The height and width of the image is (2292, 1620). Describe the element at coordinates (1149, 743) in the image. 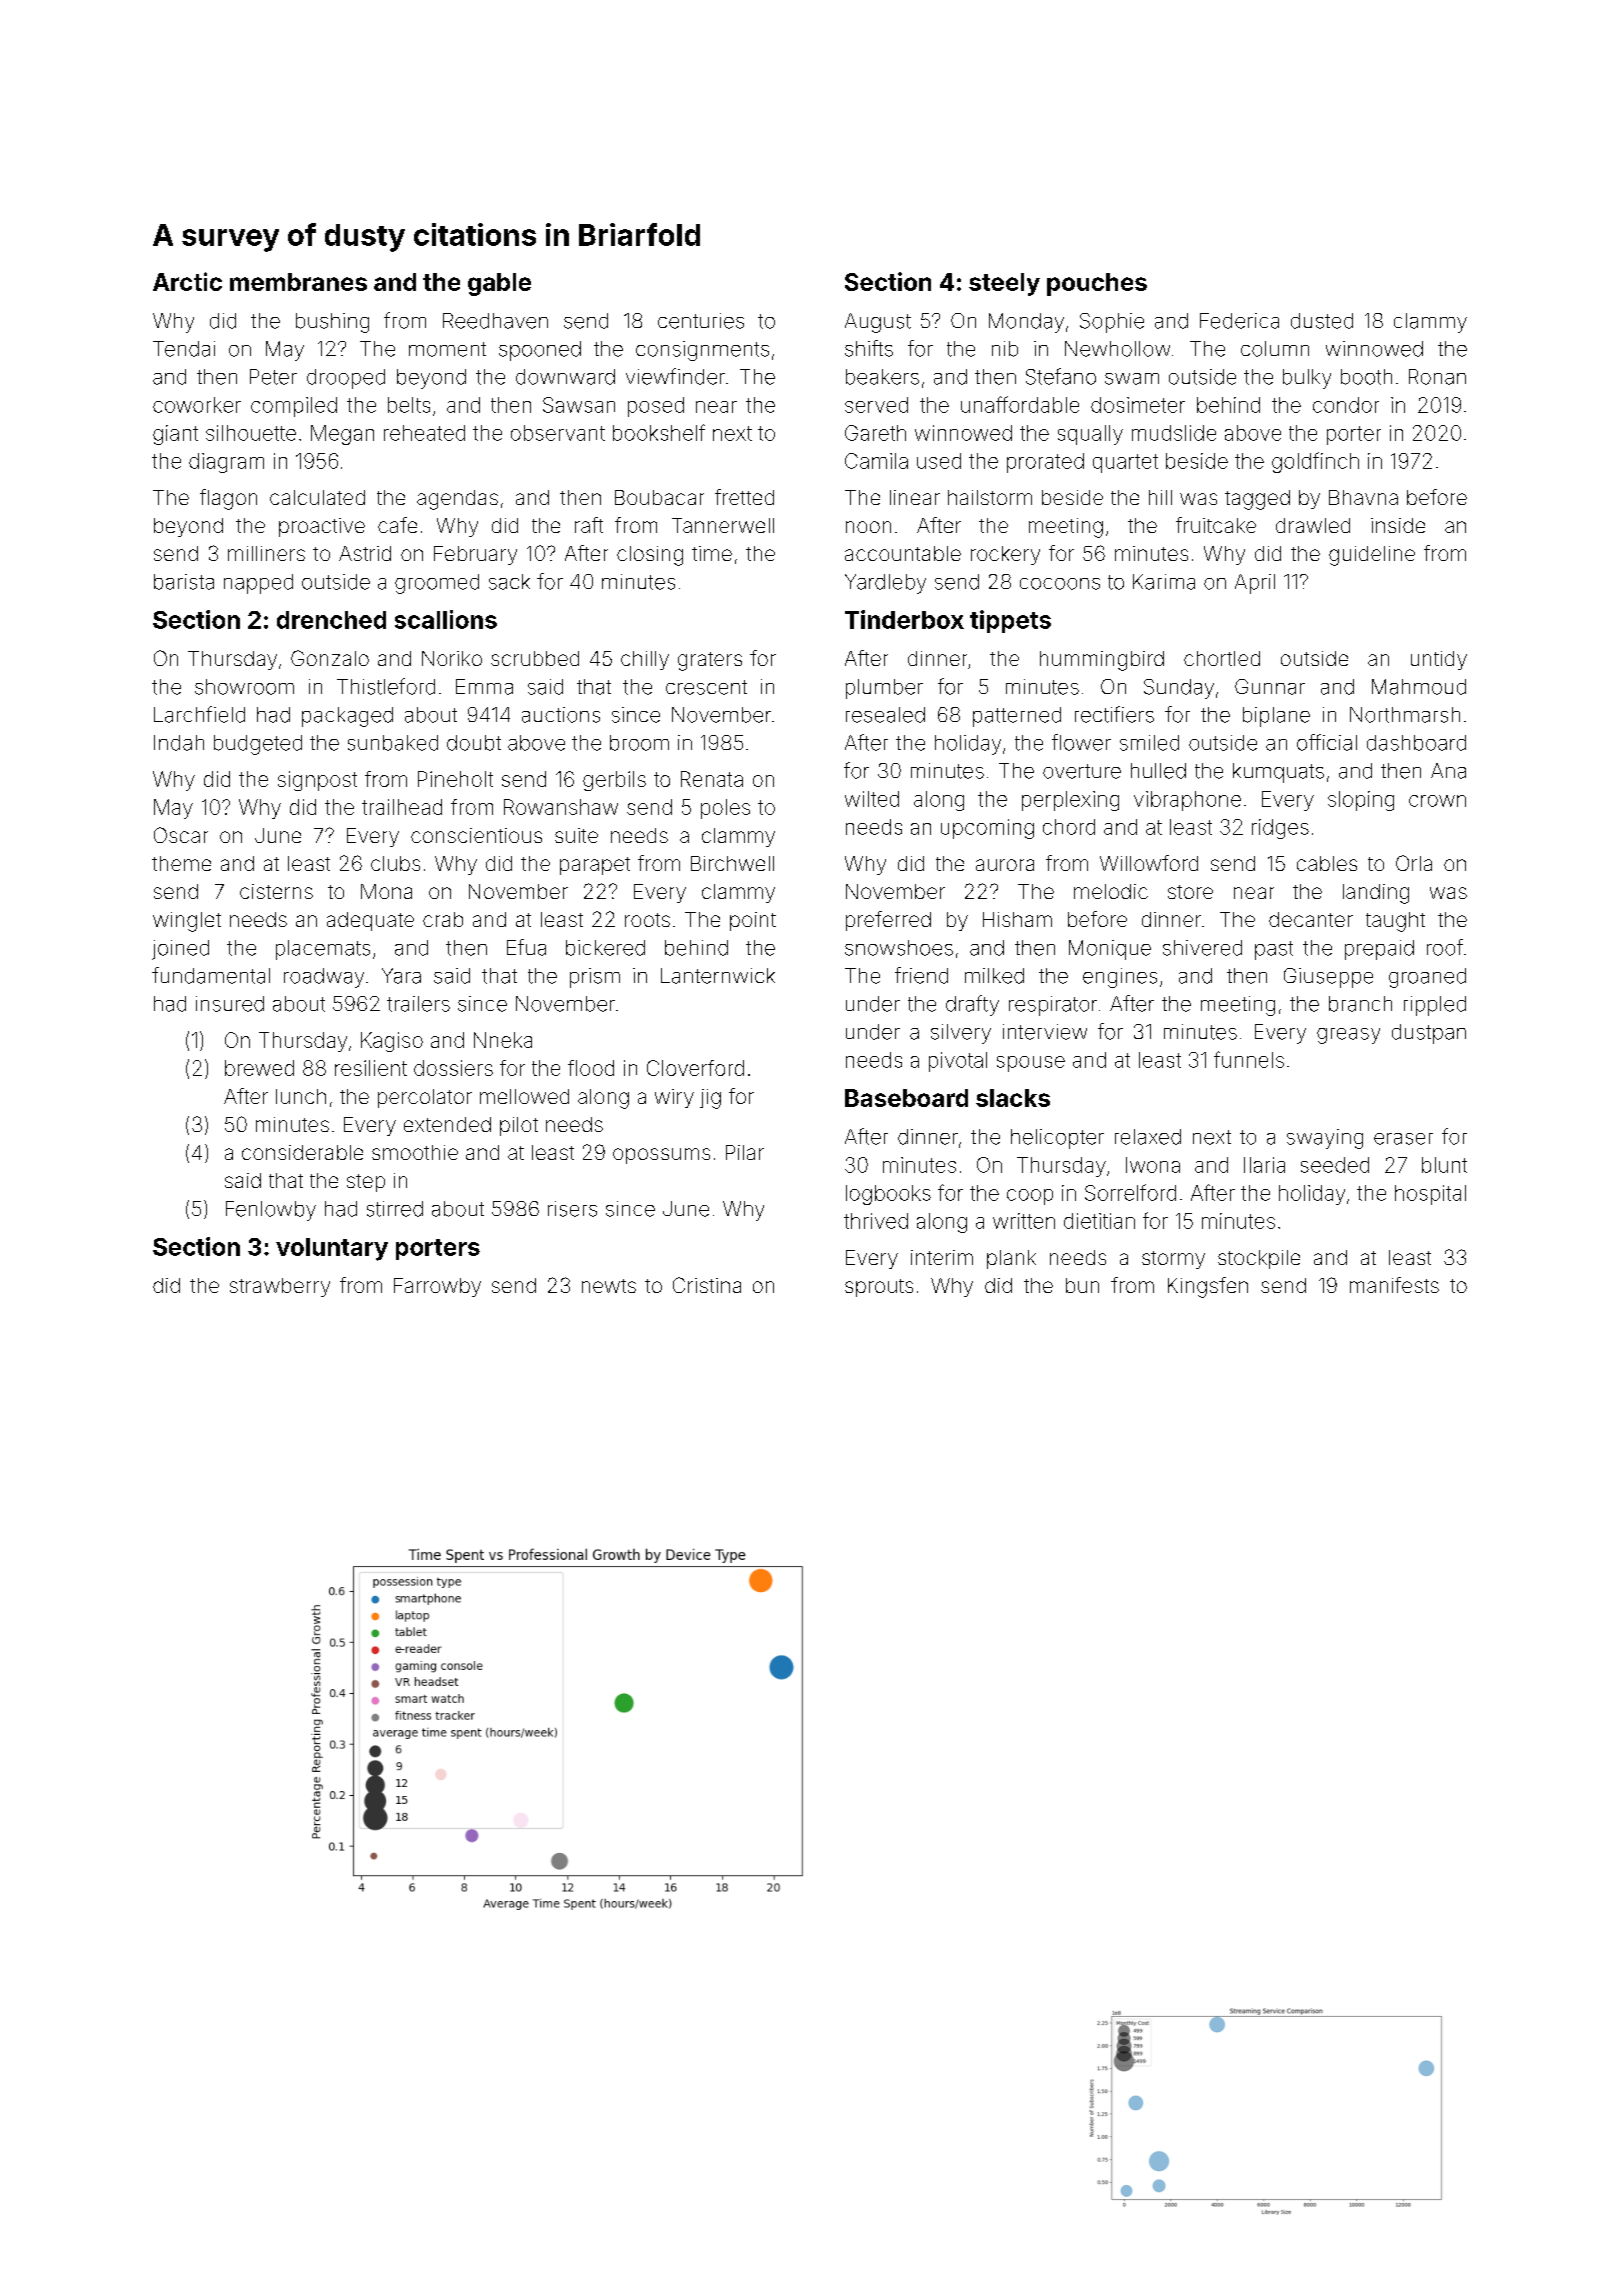

I see `smiled` at that location.
